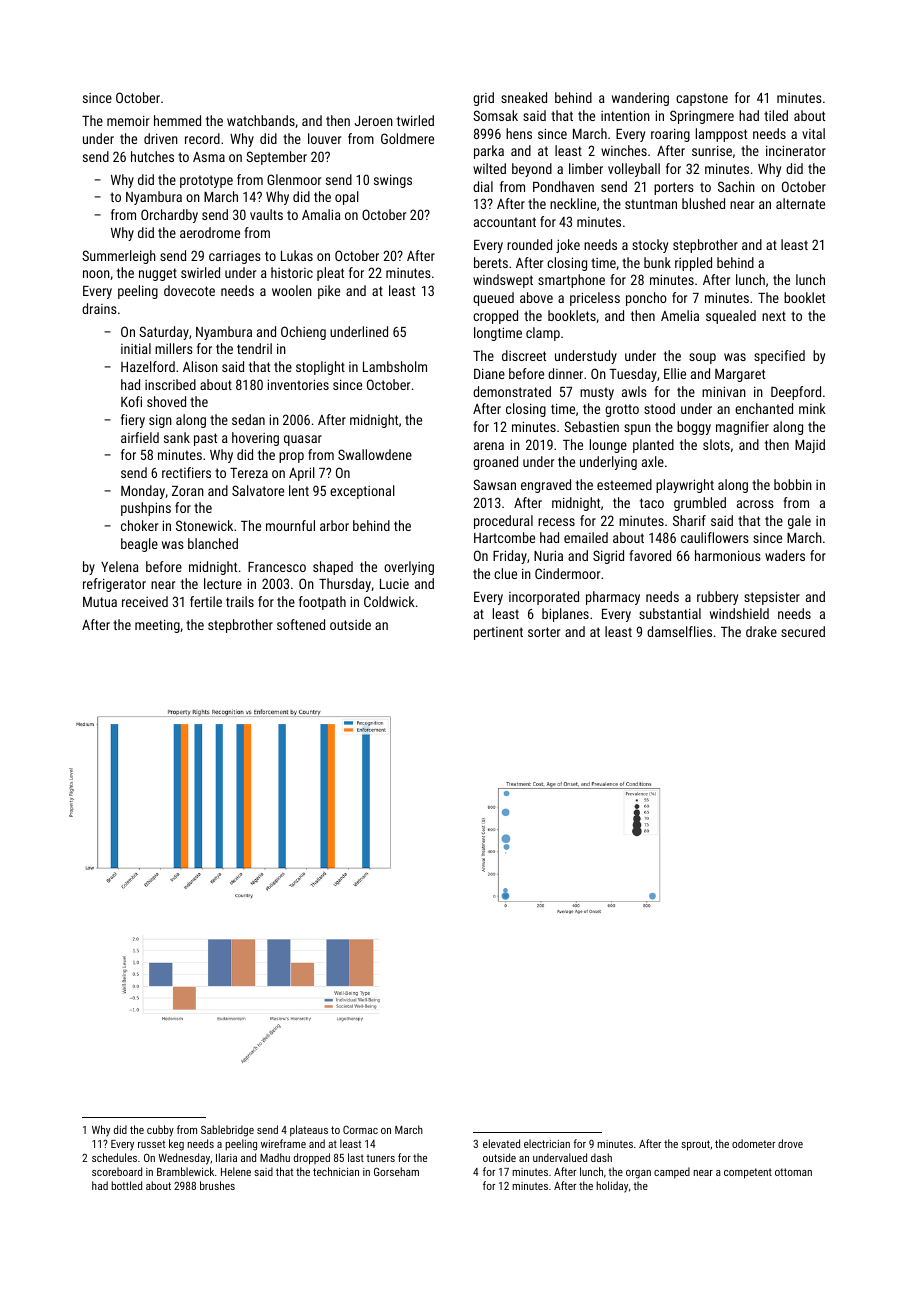  Describe the element at coordinates (396, 1171) in the page. I see `Gorseham` at that location.
